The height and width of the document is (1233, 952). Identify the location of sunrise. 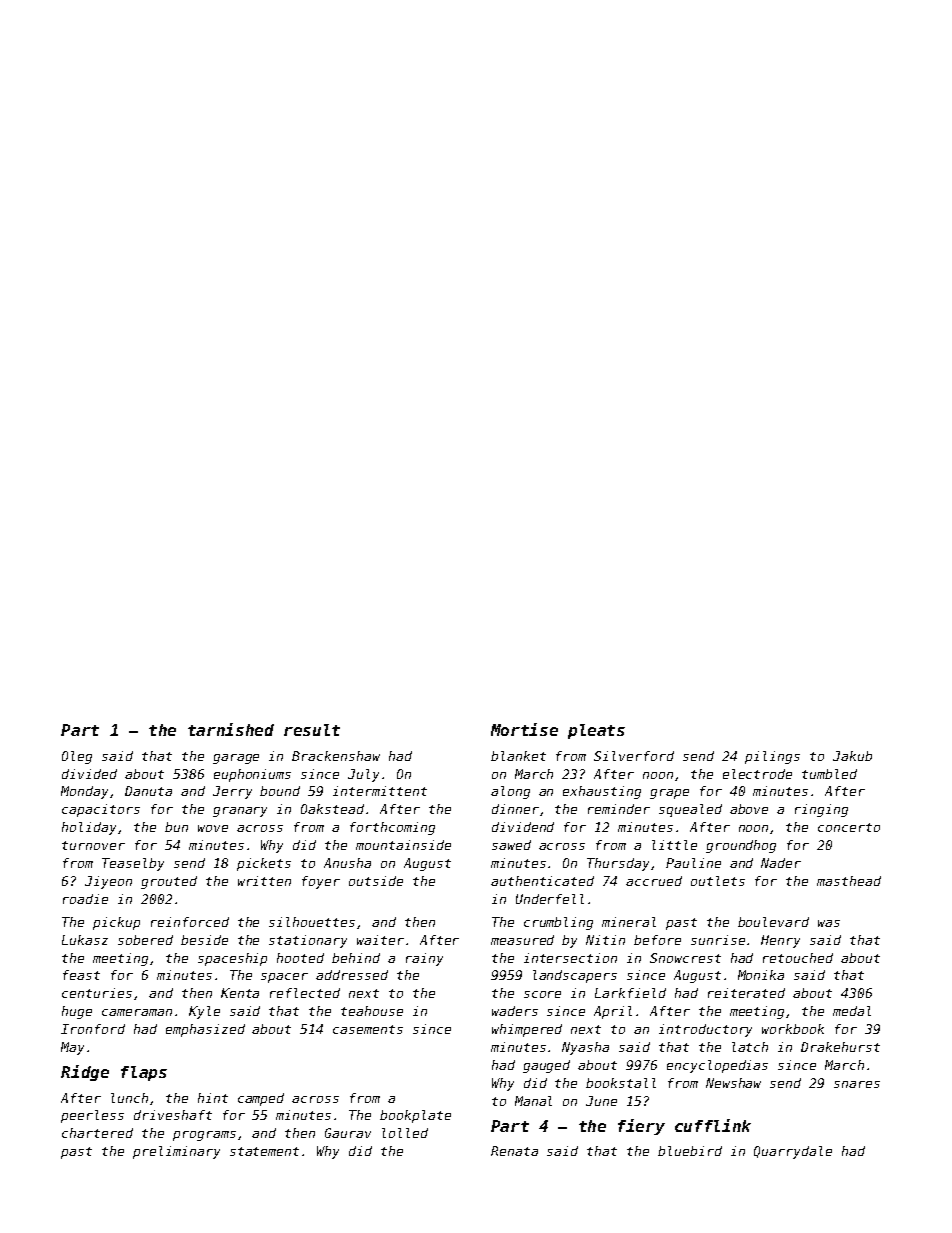
(718, 940).
